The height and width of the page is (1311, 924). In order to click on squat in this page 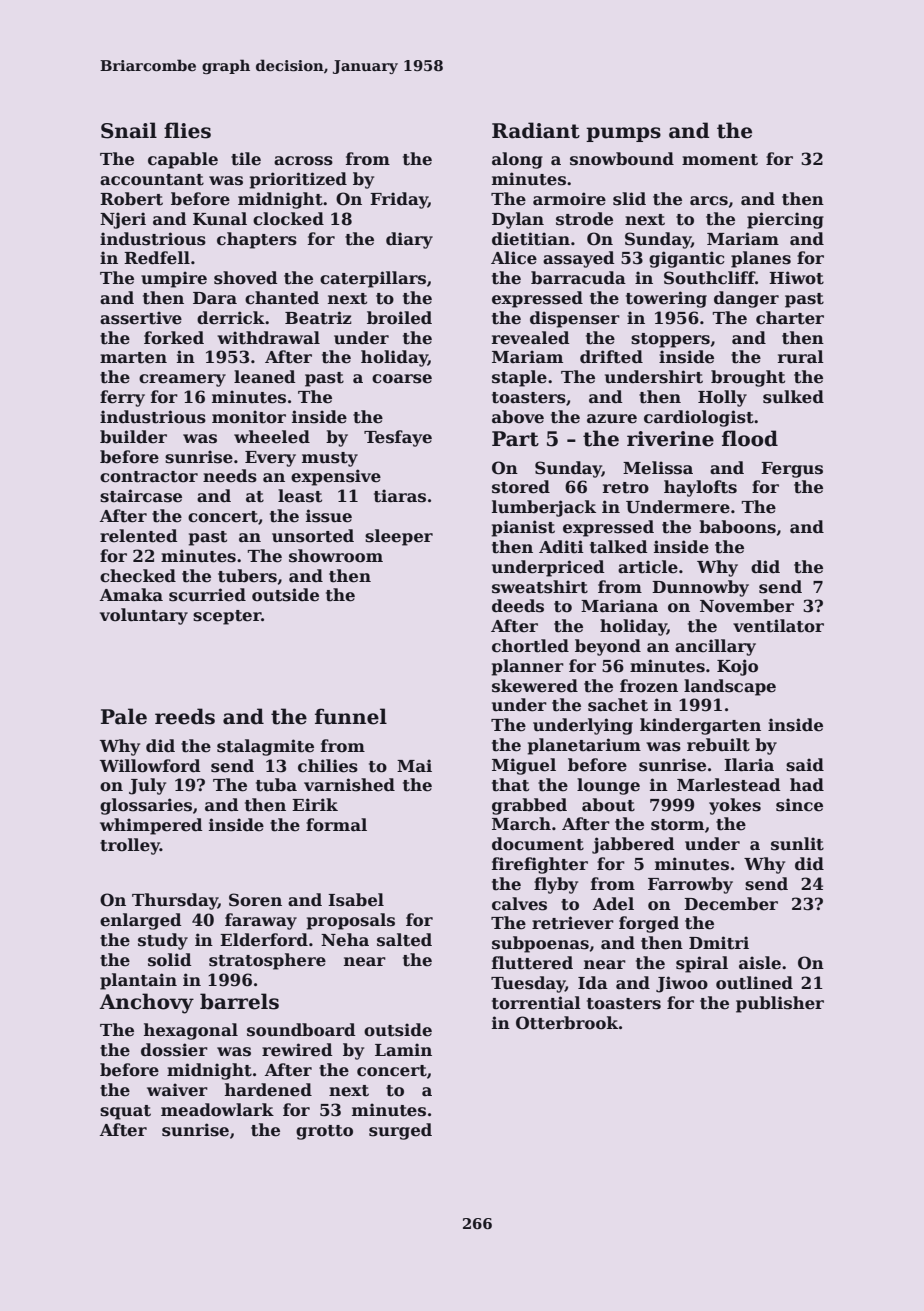, I will do `click(125, 1112)`.
